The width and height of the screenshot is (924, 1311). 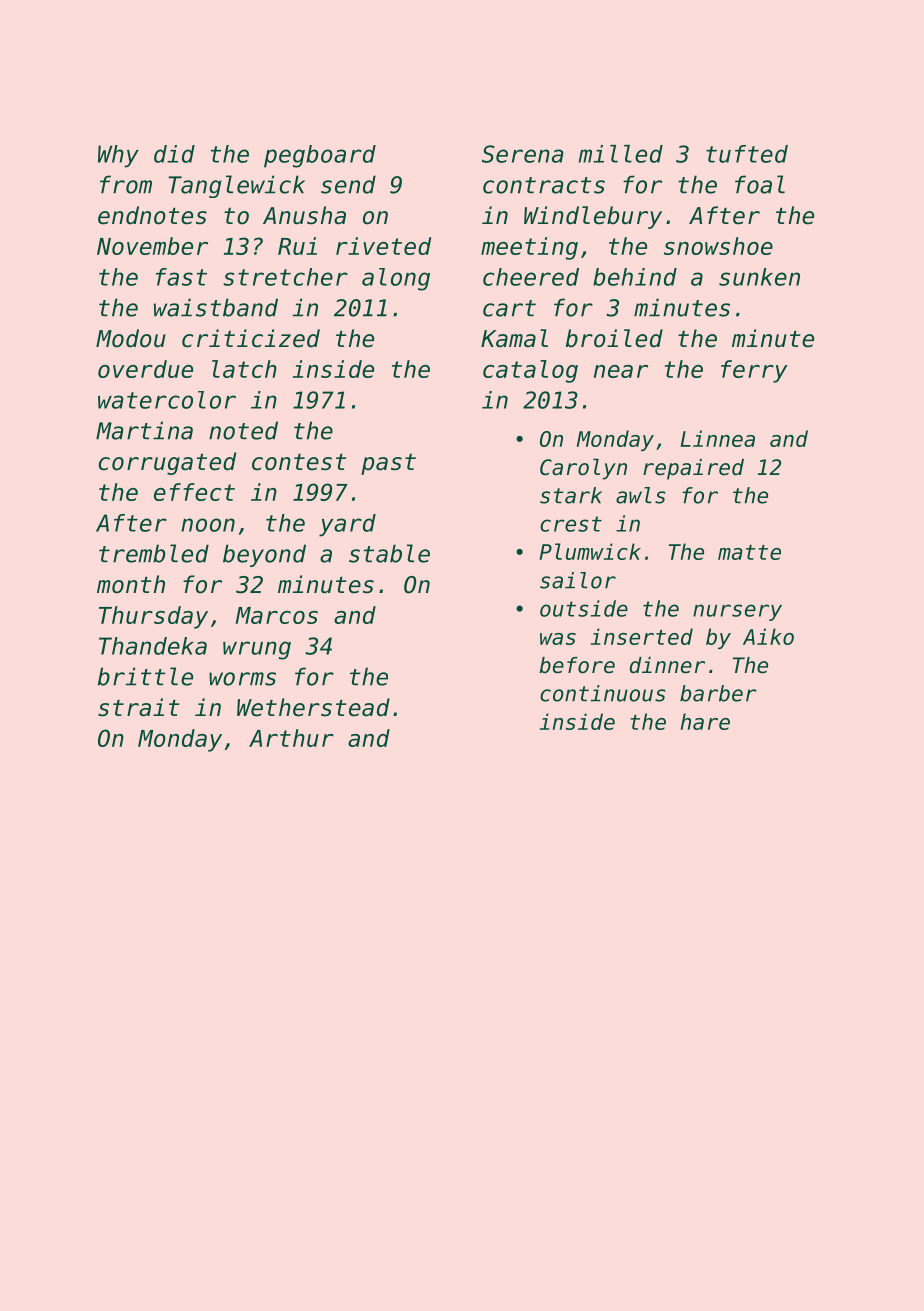 What do you see at coordinates (236, 186) in the screenshot?
I see `Tanglewick` at bounding box center [236, 186].
